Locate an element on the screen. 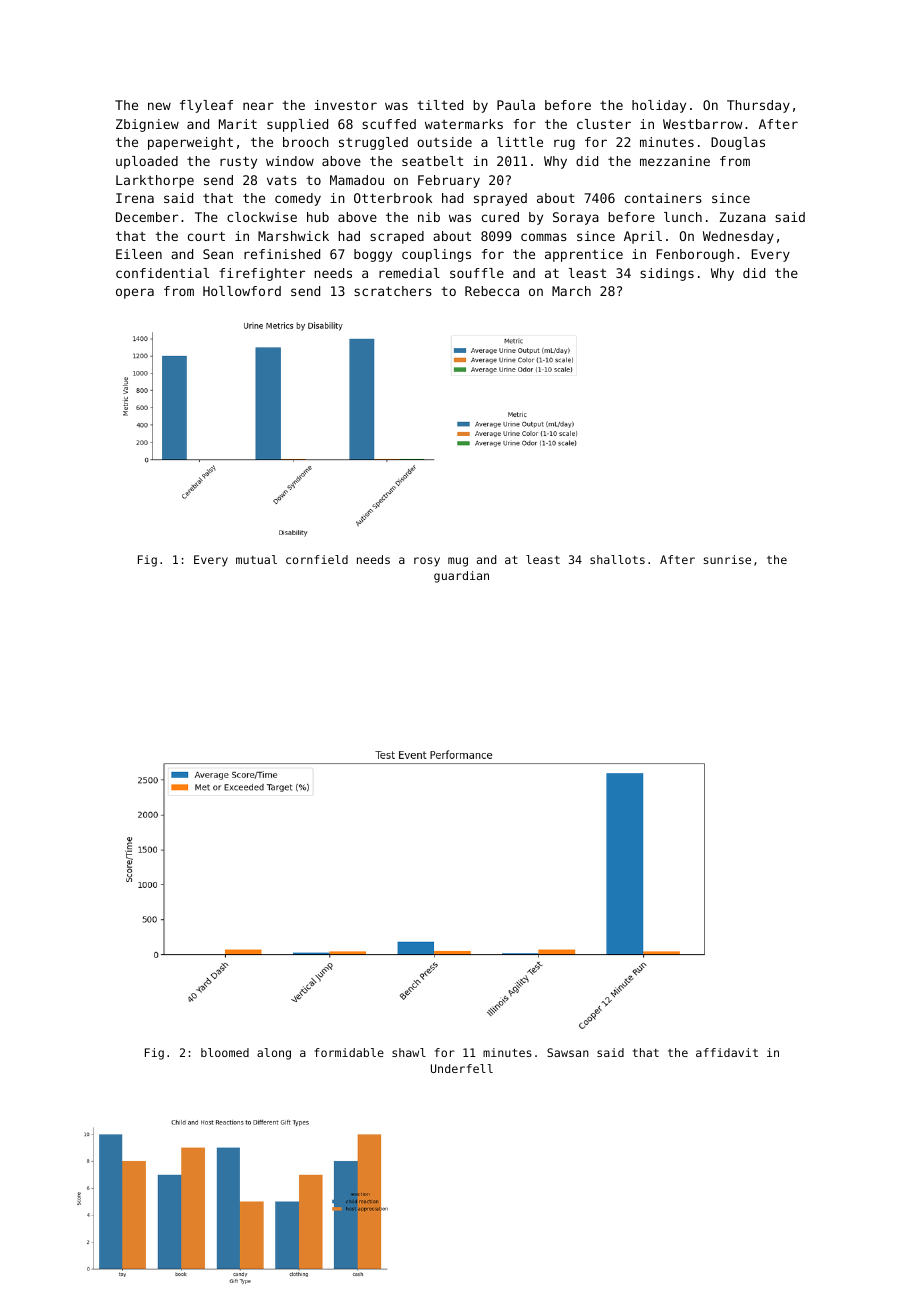 The width and height of the screenshot is (924, 1308). mutual is located at coordinates (256, 559).
